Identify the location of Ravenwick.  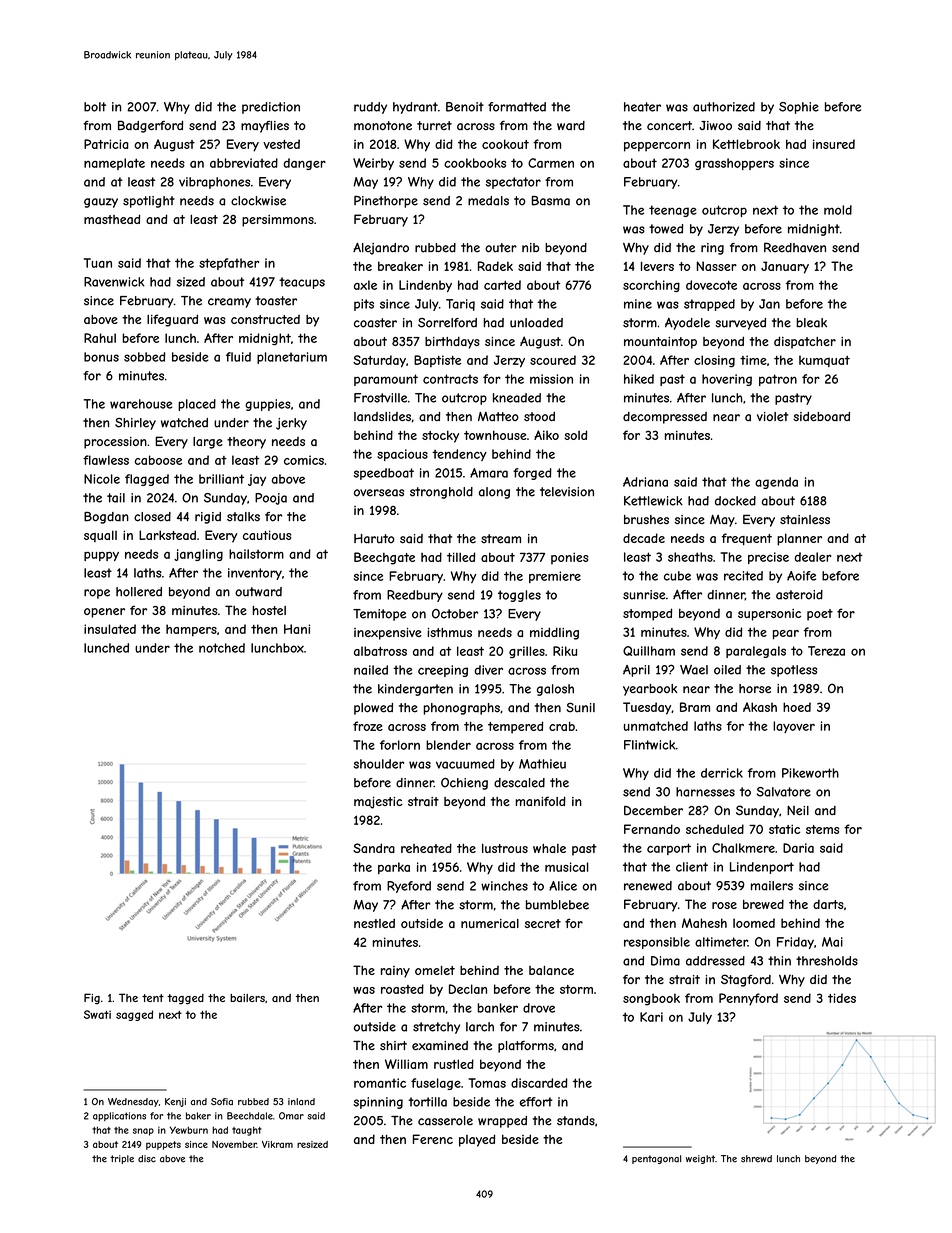
(114, 282).
